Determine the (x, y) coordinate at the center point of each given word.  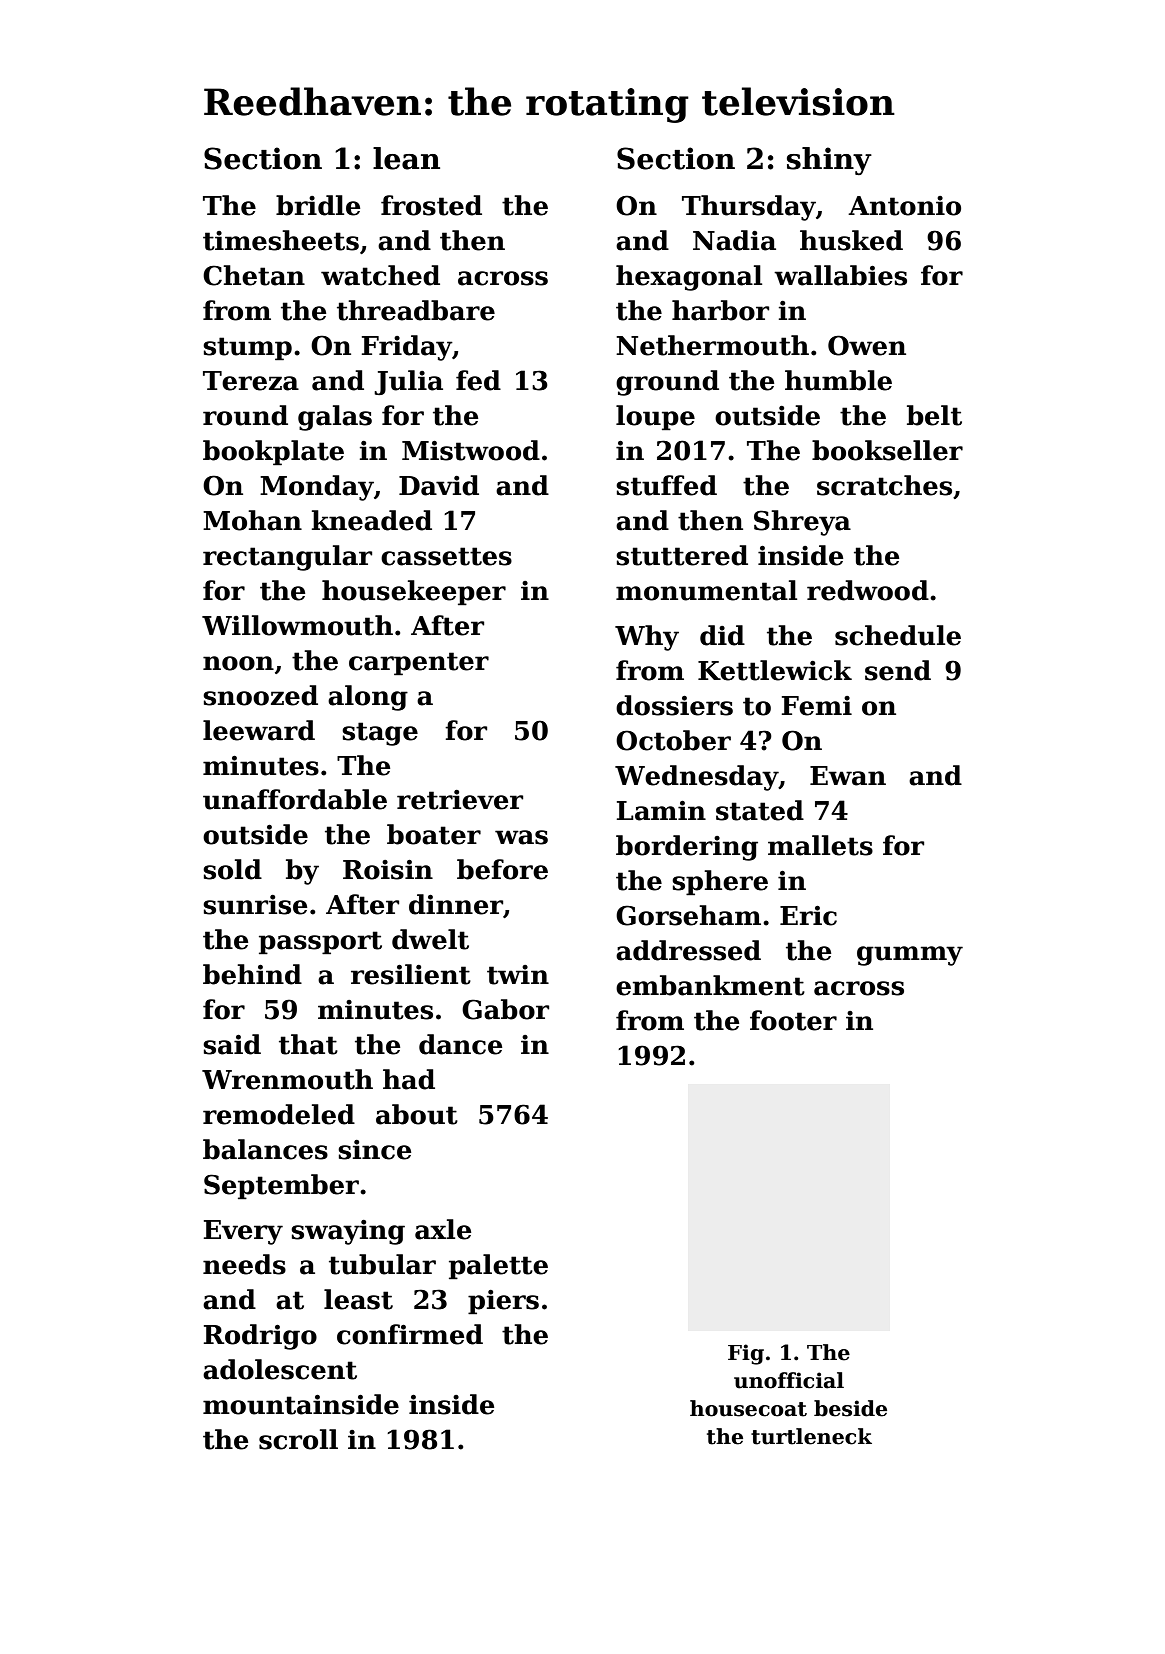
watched (380, 275)
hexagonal (689, 278)
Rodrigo (260, 1337)
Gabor (505, 1009)
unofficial (789, 1380)
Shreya (802, 523)
